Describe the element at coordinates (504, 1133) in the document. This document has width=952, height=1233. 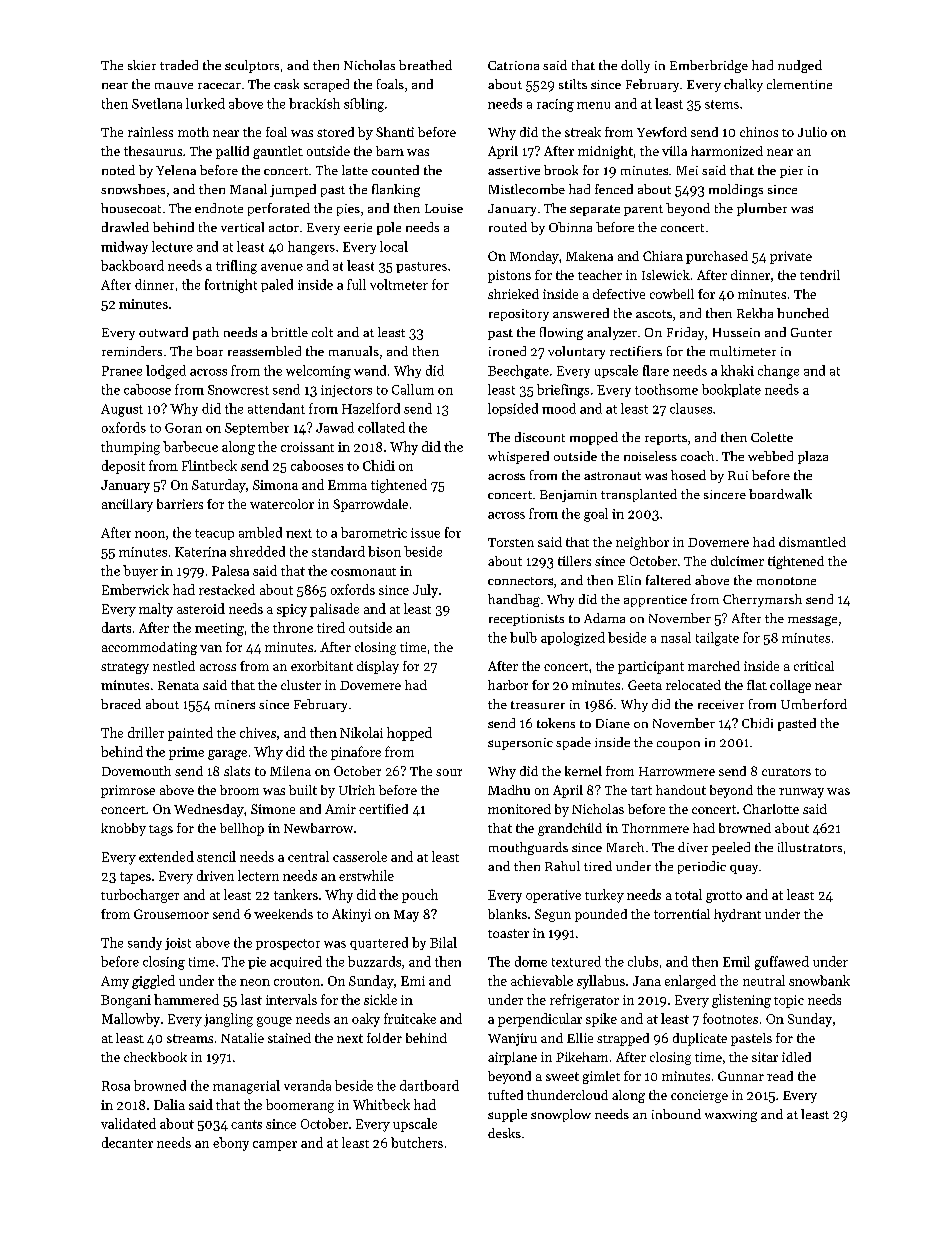
I see `desks` at that location.
